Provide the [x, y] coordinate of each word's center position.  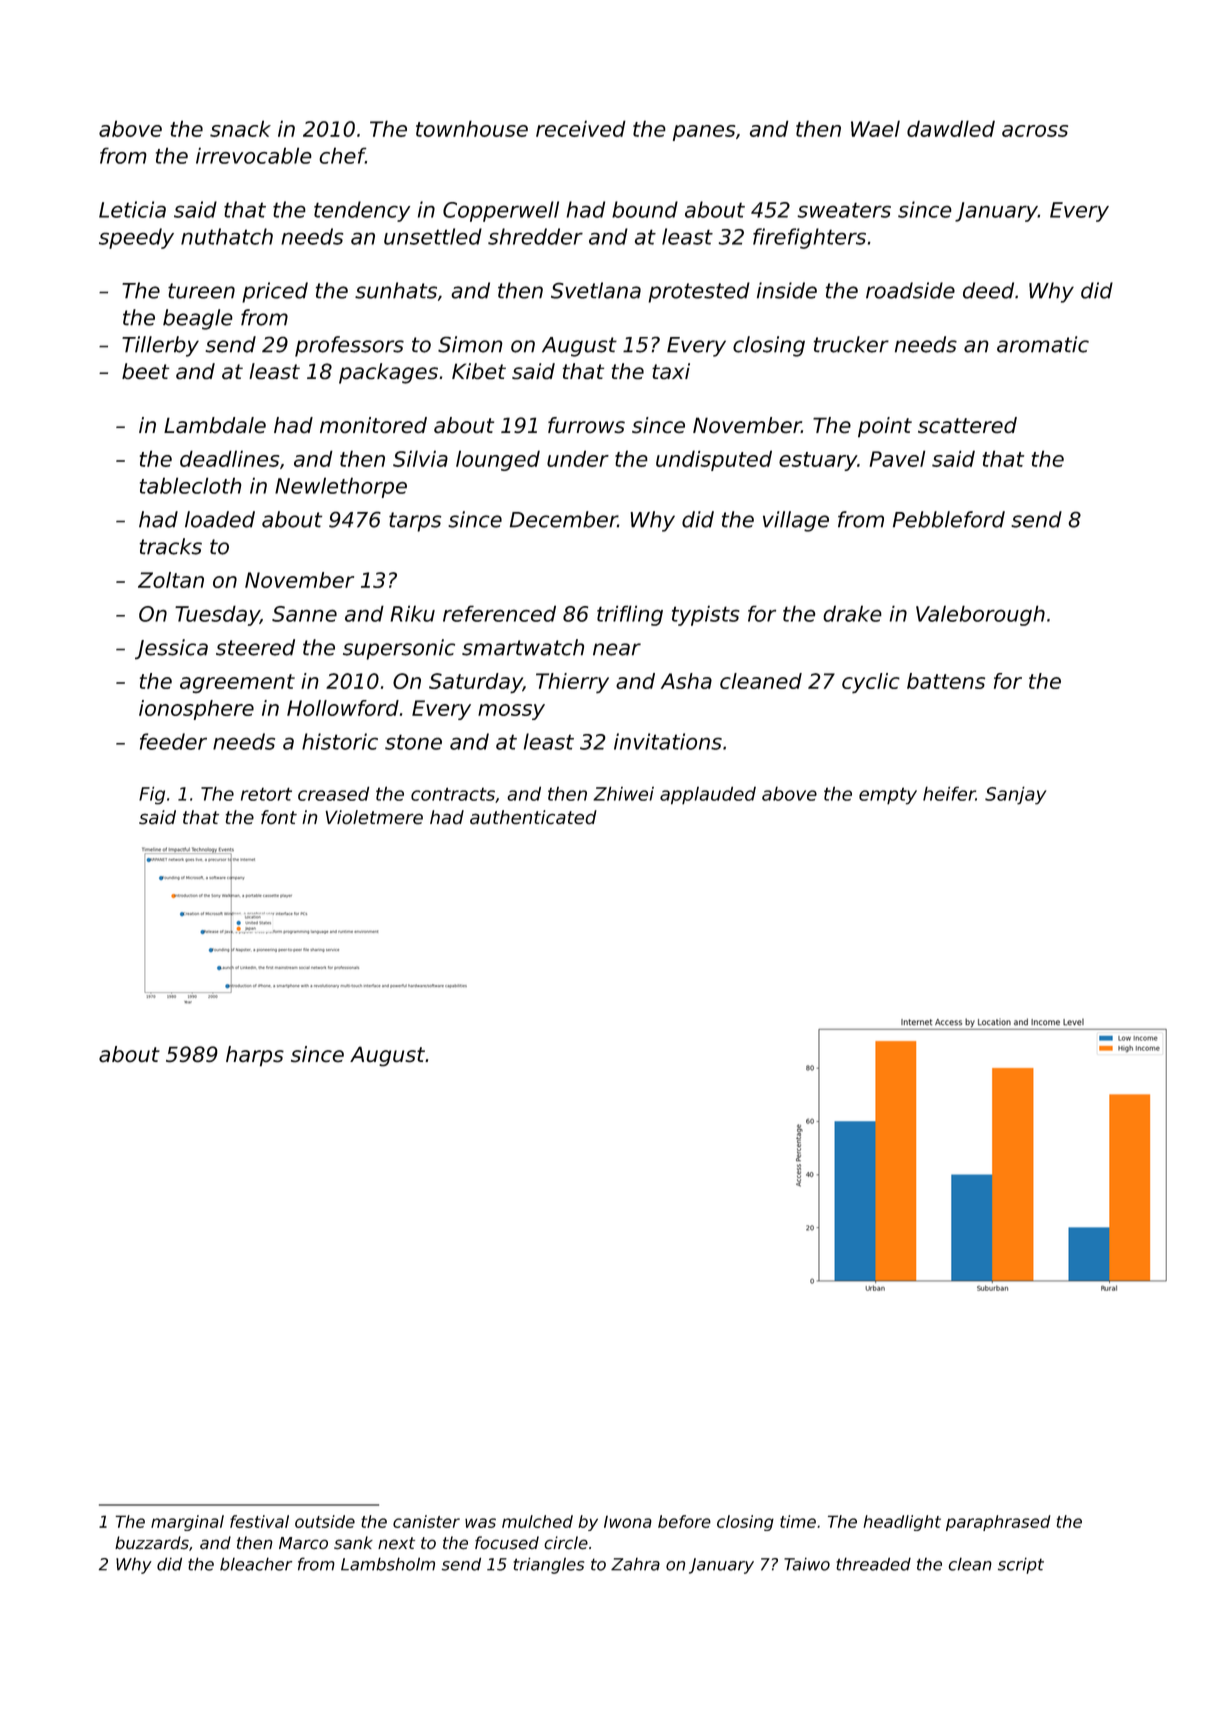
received [581, 128]
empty [888, 796]
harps [255, 1056]
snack [240, 128]
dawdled [951, 128]
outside [325, 1521]
